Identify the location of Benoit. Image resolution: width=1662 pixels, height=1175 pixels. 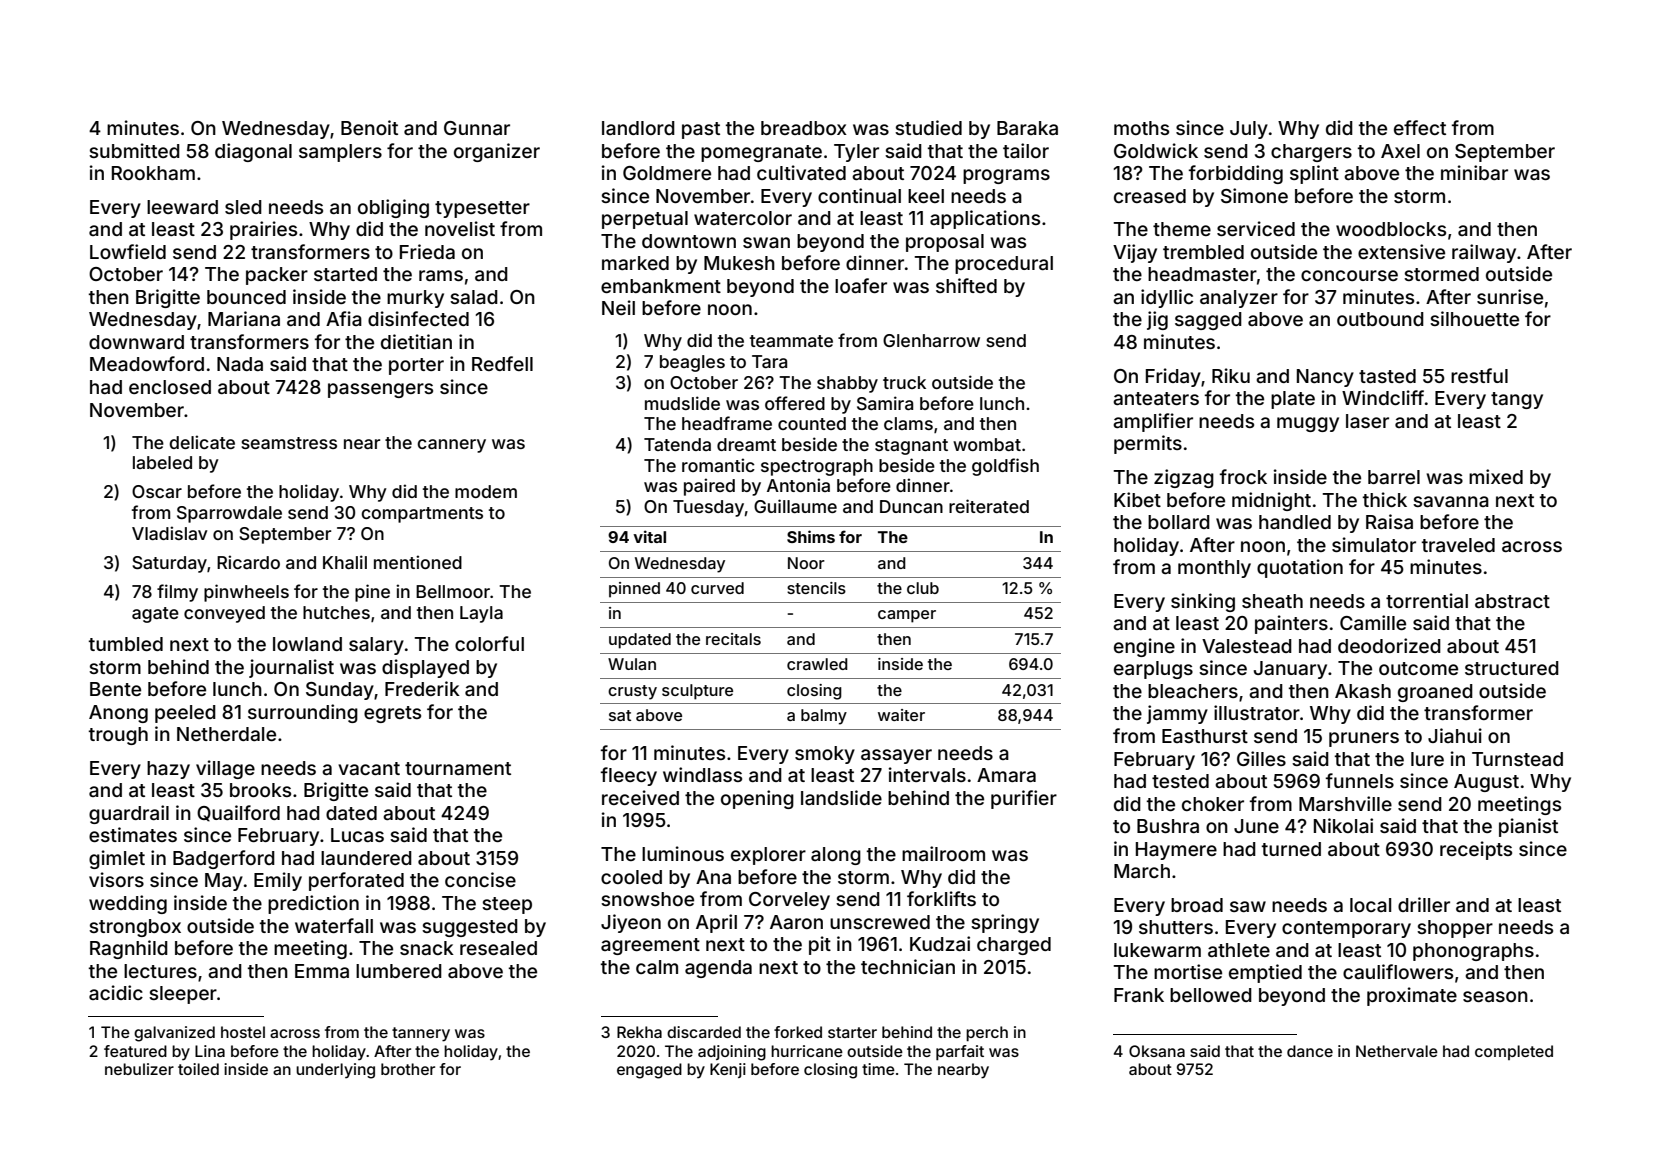
(369, 127).
